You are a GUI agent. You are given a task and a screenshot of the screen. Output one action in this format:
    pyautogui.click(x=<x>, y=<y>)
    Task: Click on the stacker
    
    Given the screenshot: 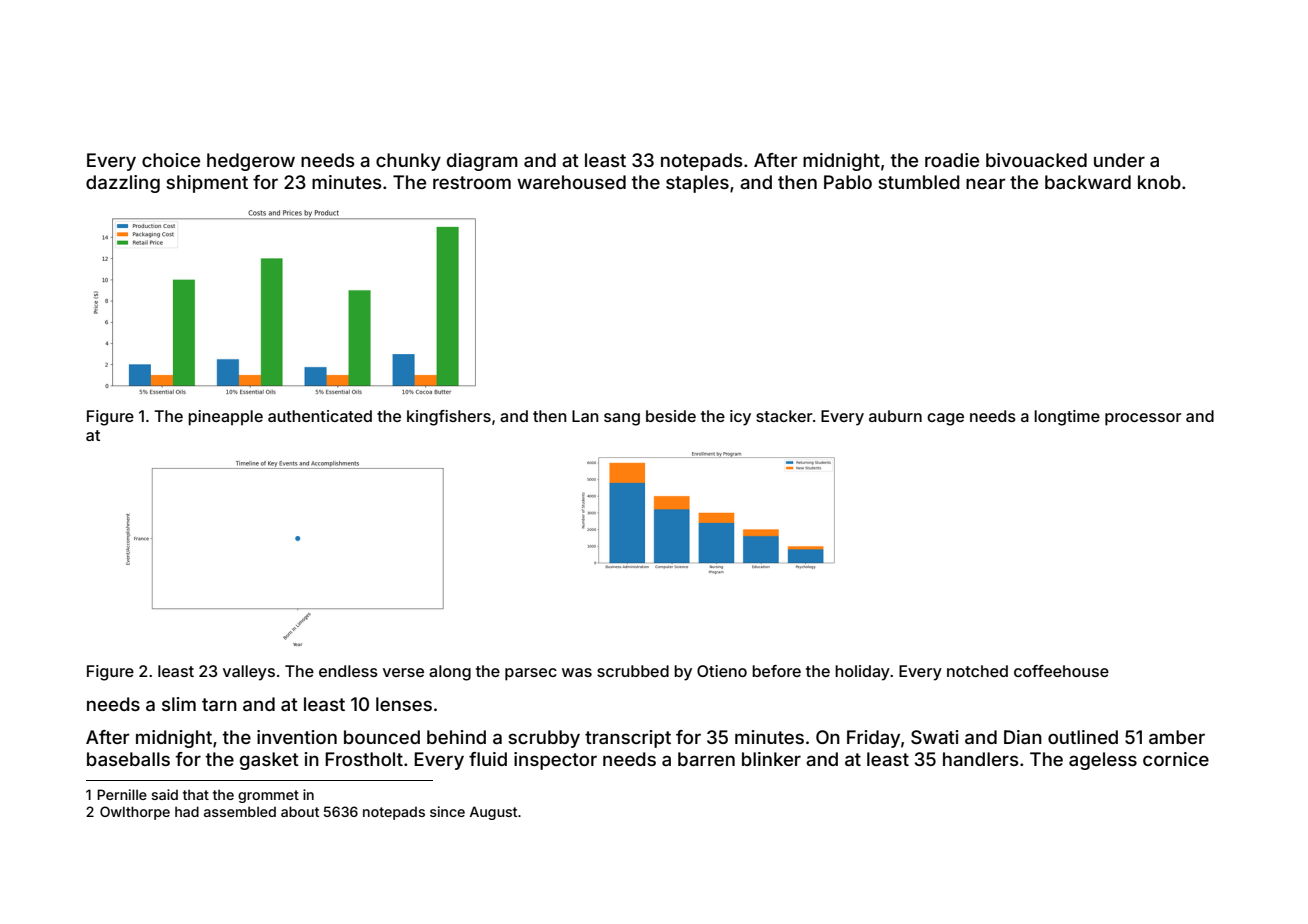 What is the action you would take?
    pyautogui.click(x=784, y=416)
